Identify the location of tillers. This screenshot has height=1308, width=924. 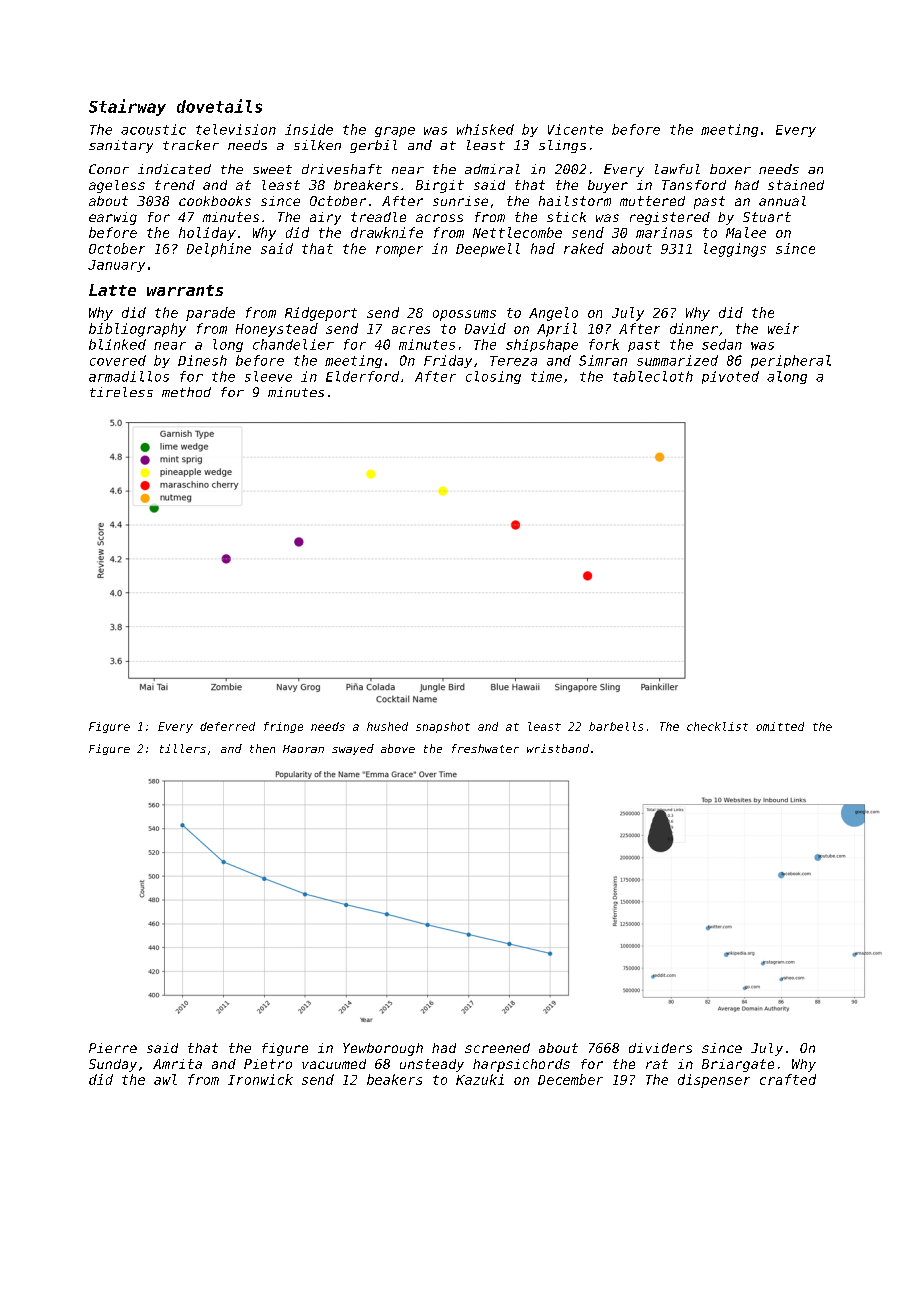
(183, 748).
